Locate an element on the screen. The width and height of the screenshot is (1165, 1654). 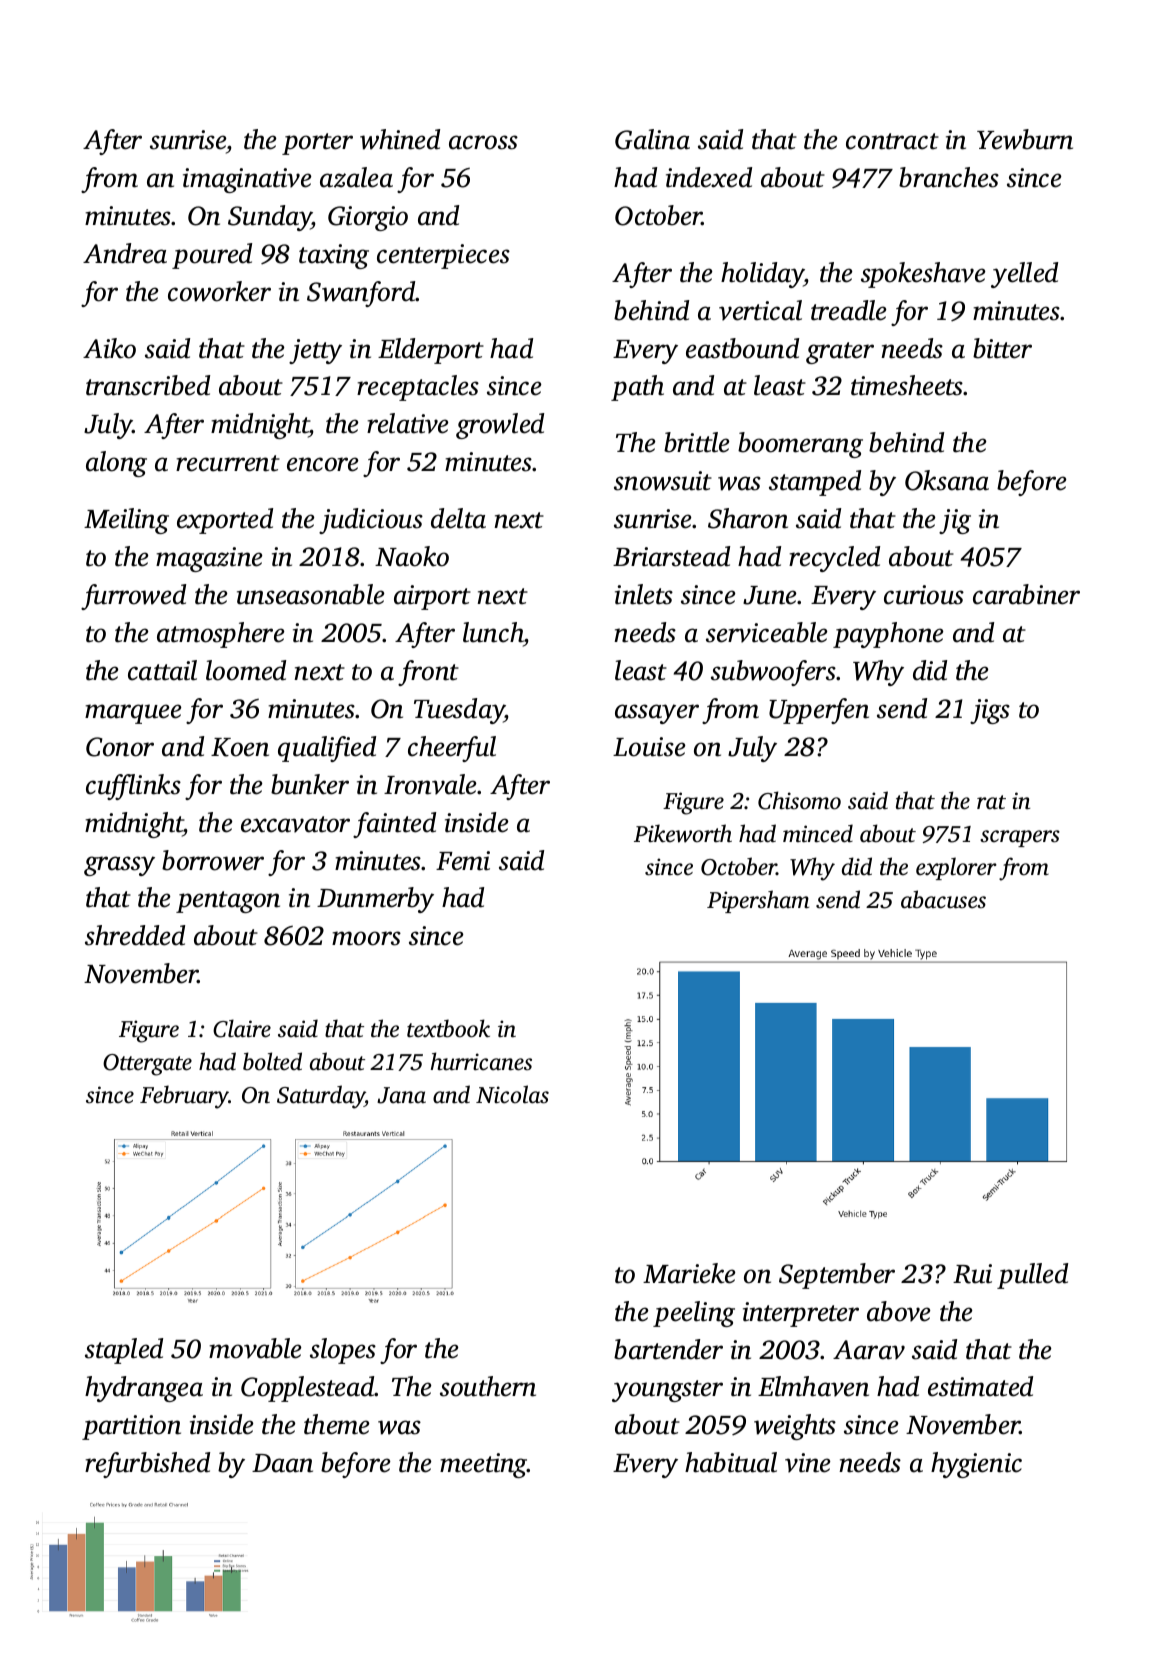
imaginative is located at coordinates (247, 180).
